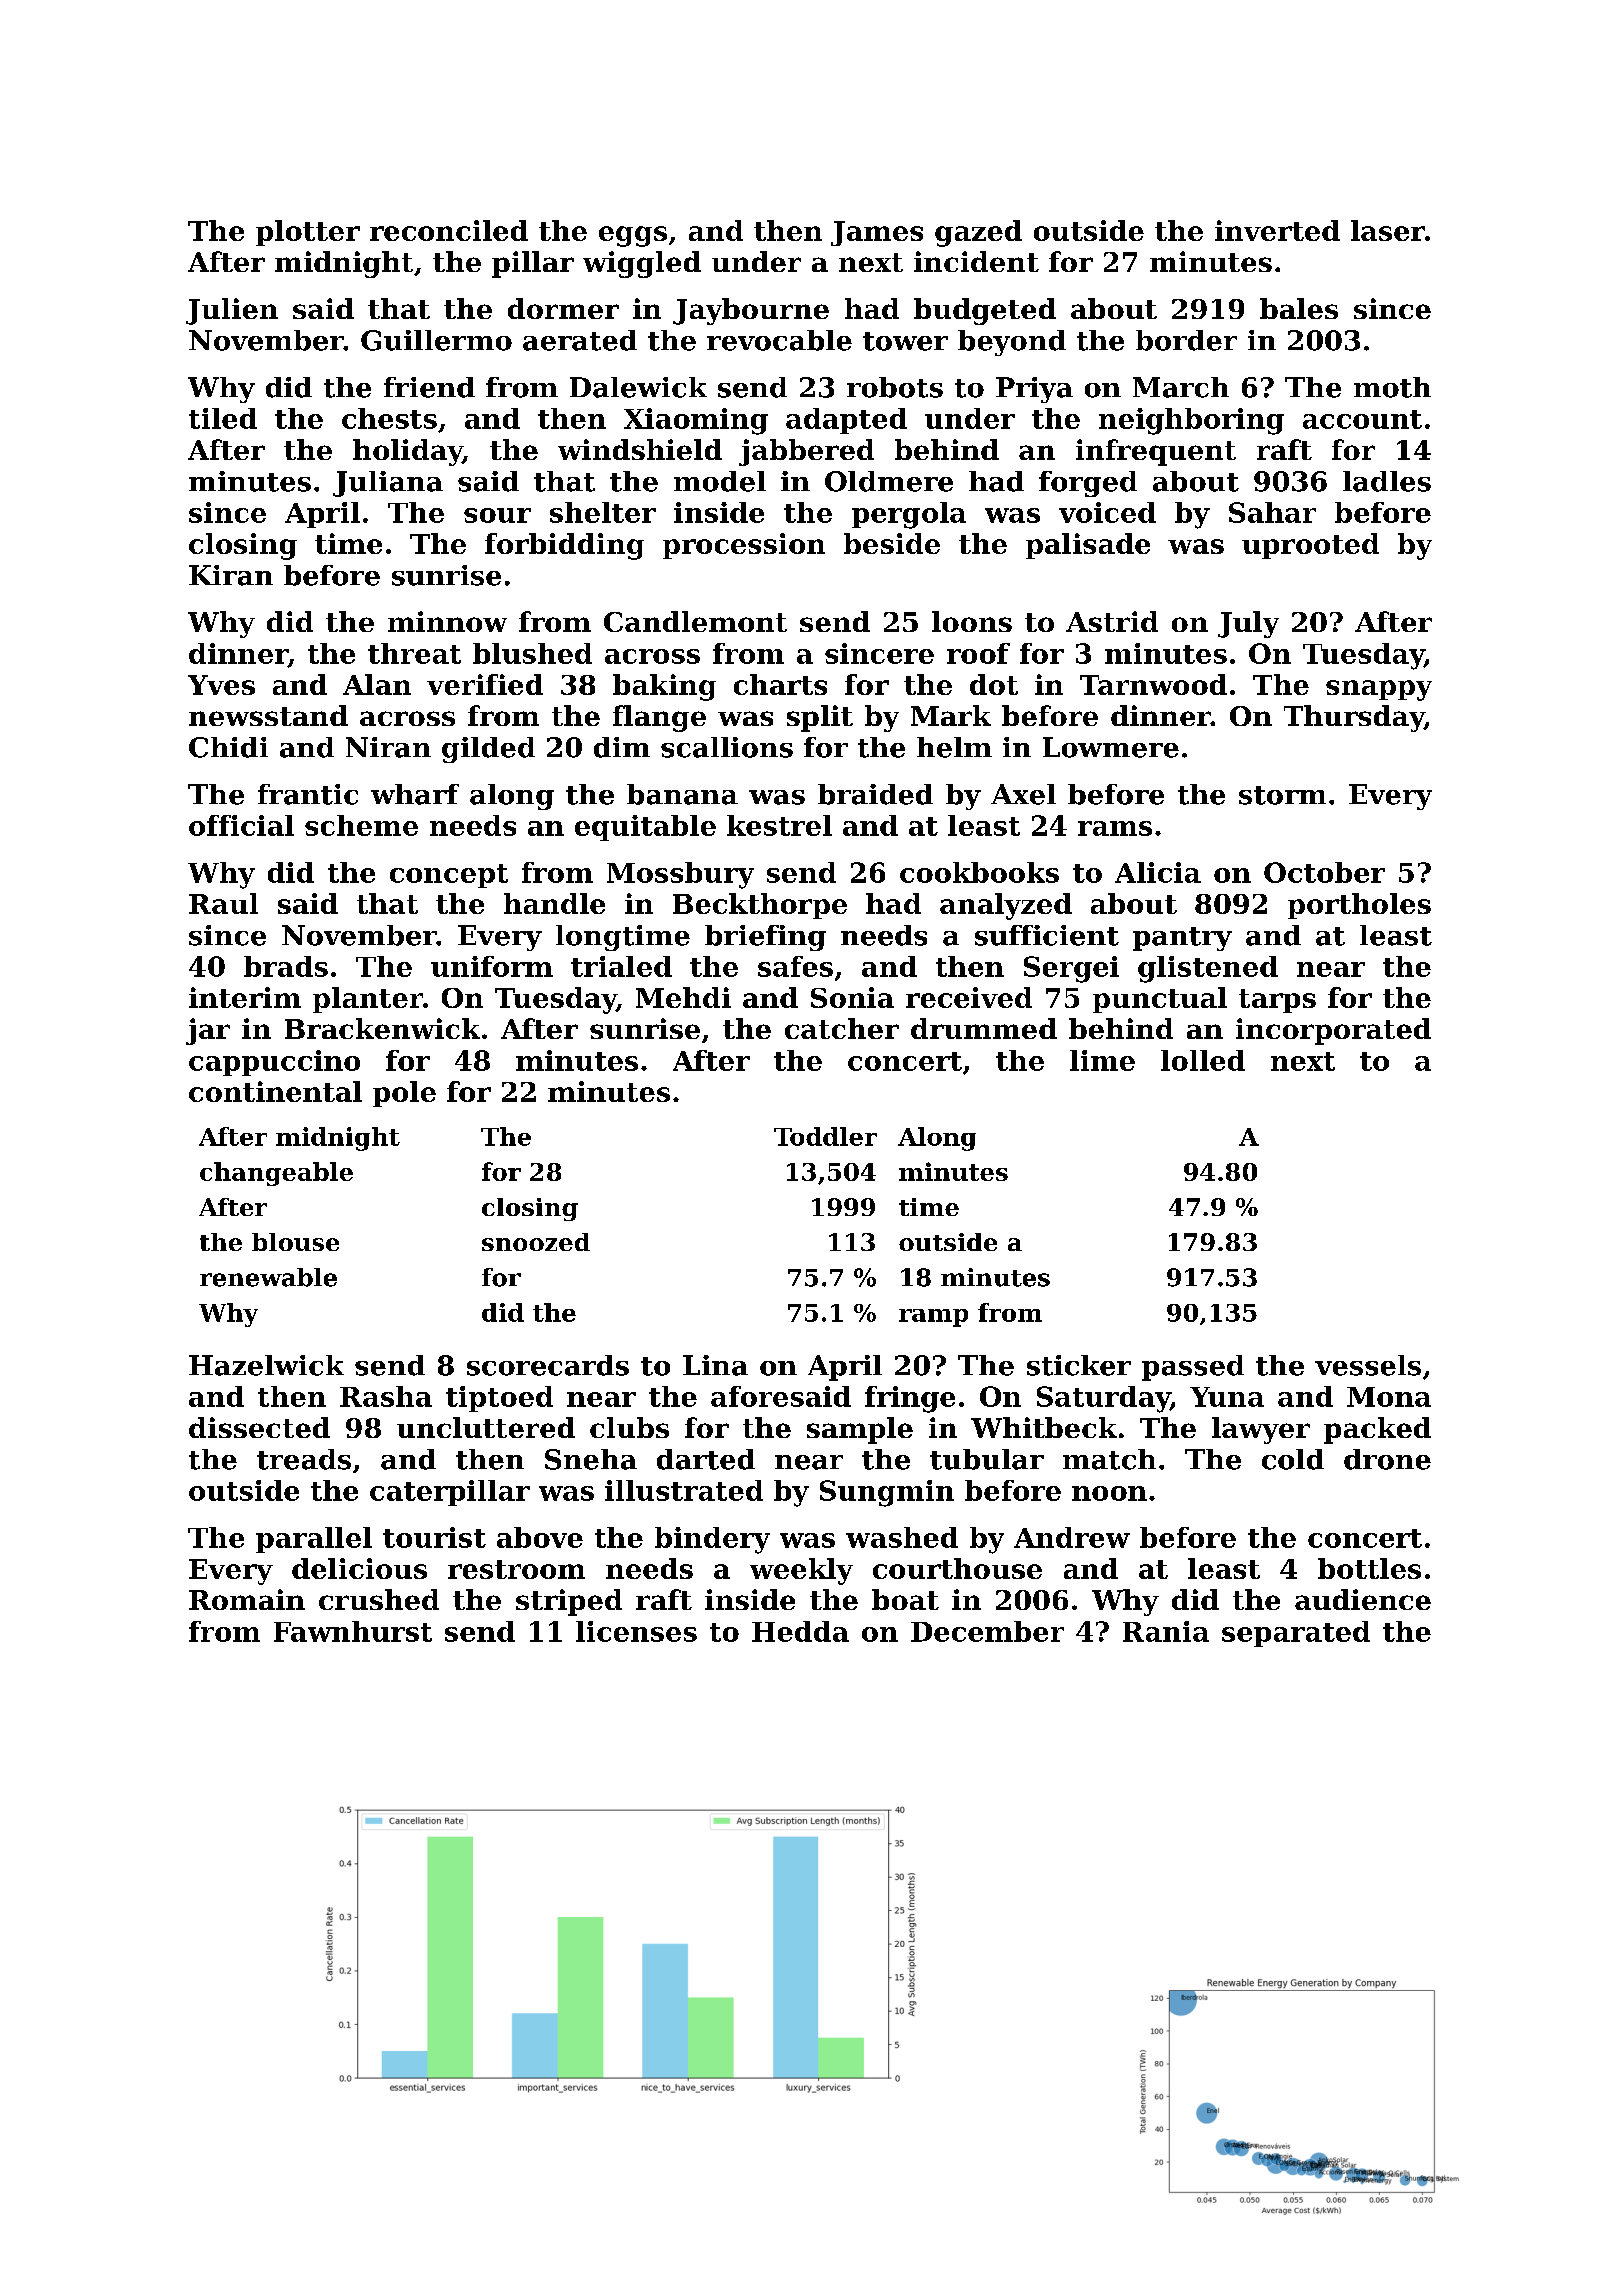  What do you see at coordinates (1166, 1631) in the screenshot?
I see `Rania` at bounding box center [1166, 1631].
